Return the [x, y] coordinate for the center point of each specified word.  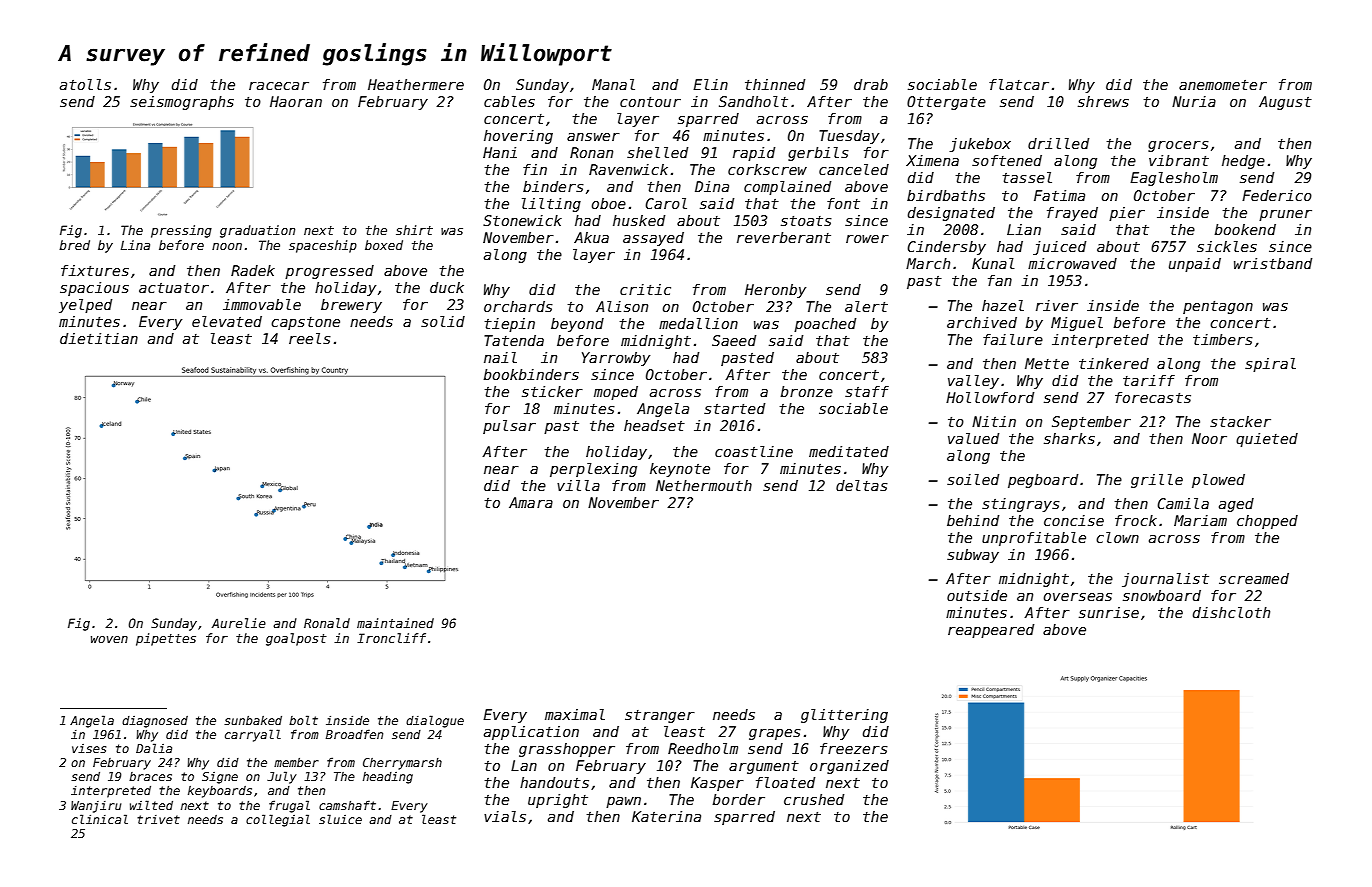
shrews [1103, 101]
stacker [1240, 421]
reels [310, 338]
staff [867, 391]
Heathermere [416, 84]
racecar [279, 86]
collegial [278, 820]
